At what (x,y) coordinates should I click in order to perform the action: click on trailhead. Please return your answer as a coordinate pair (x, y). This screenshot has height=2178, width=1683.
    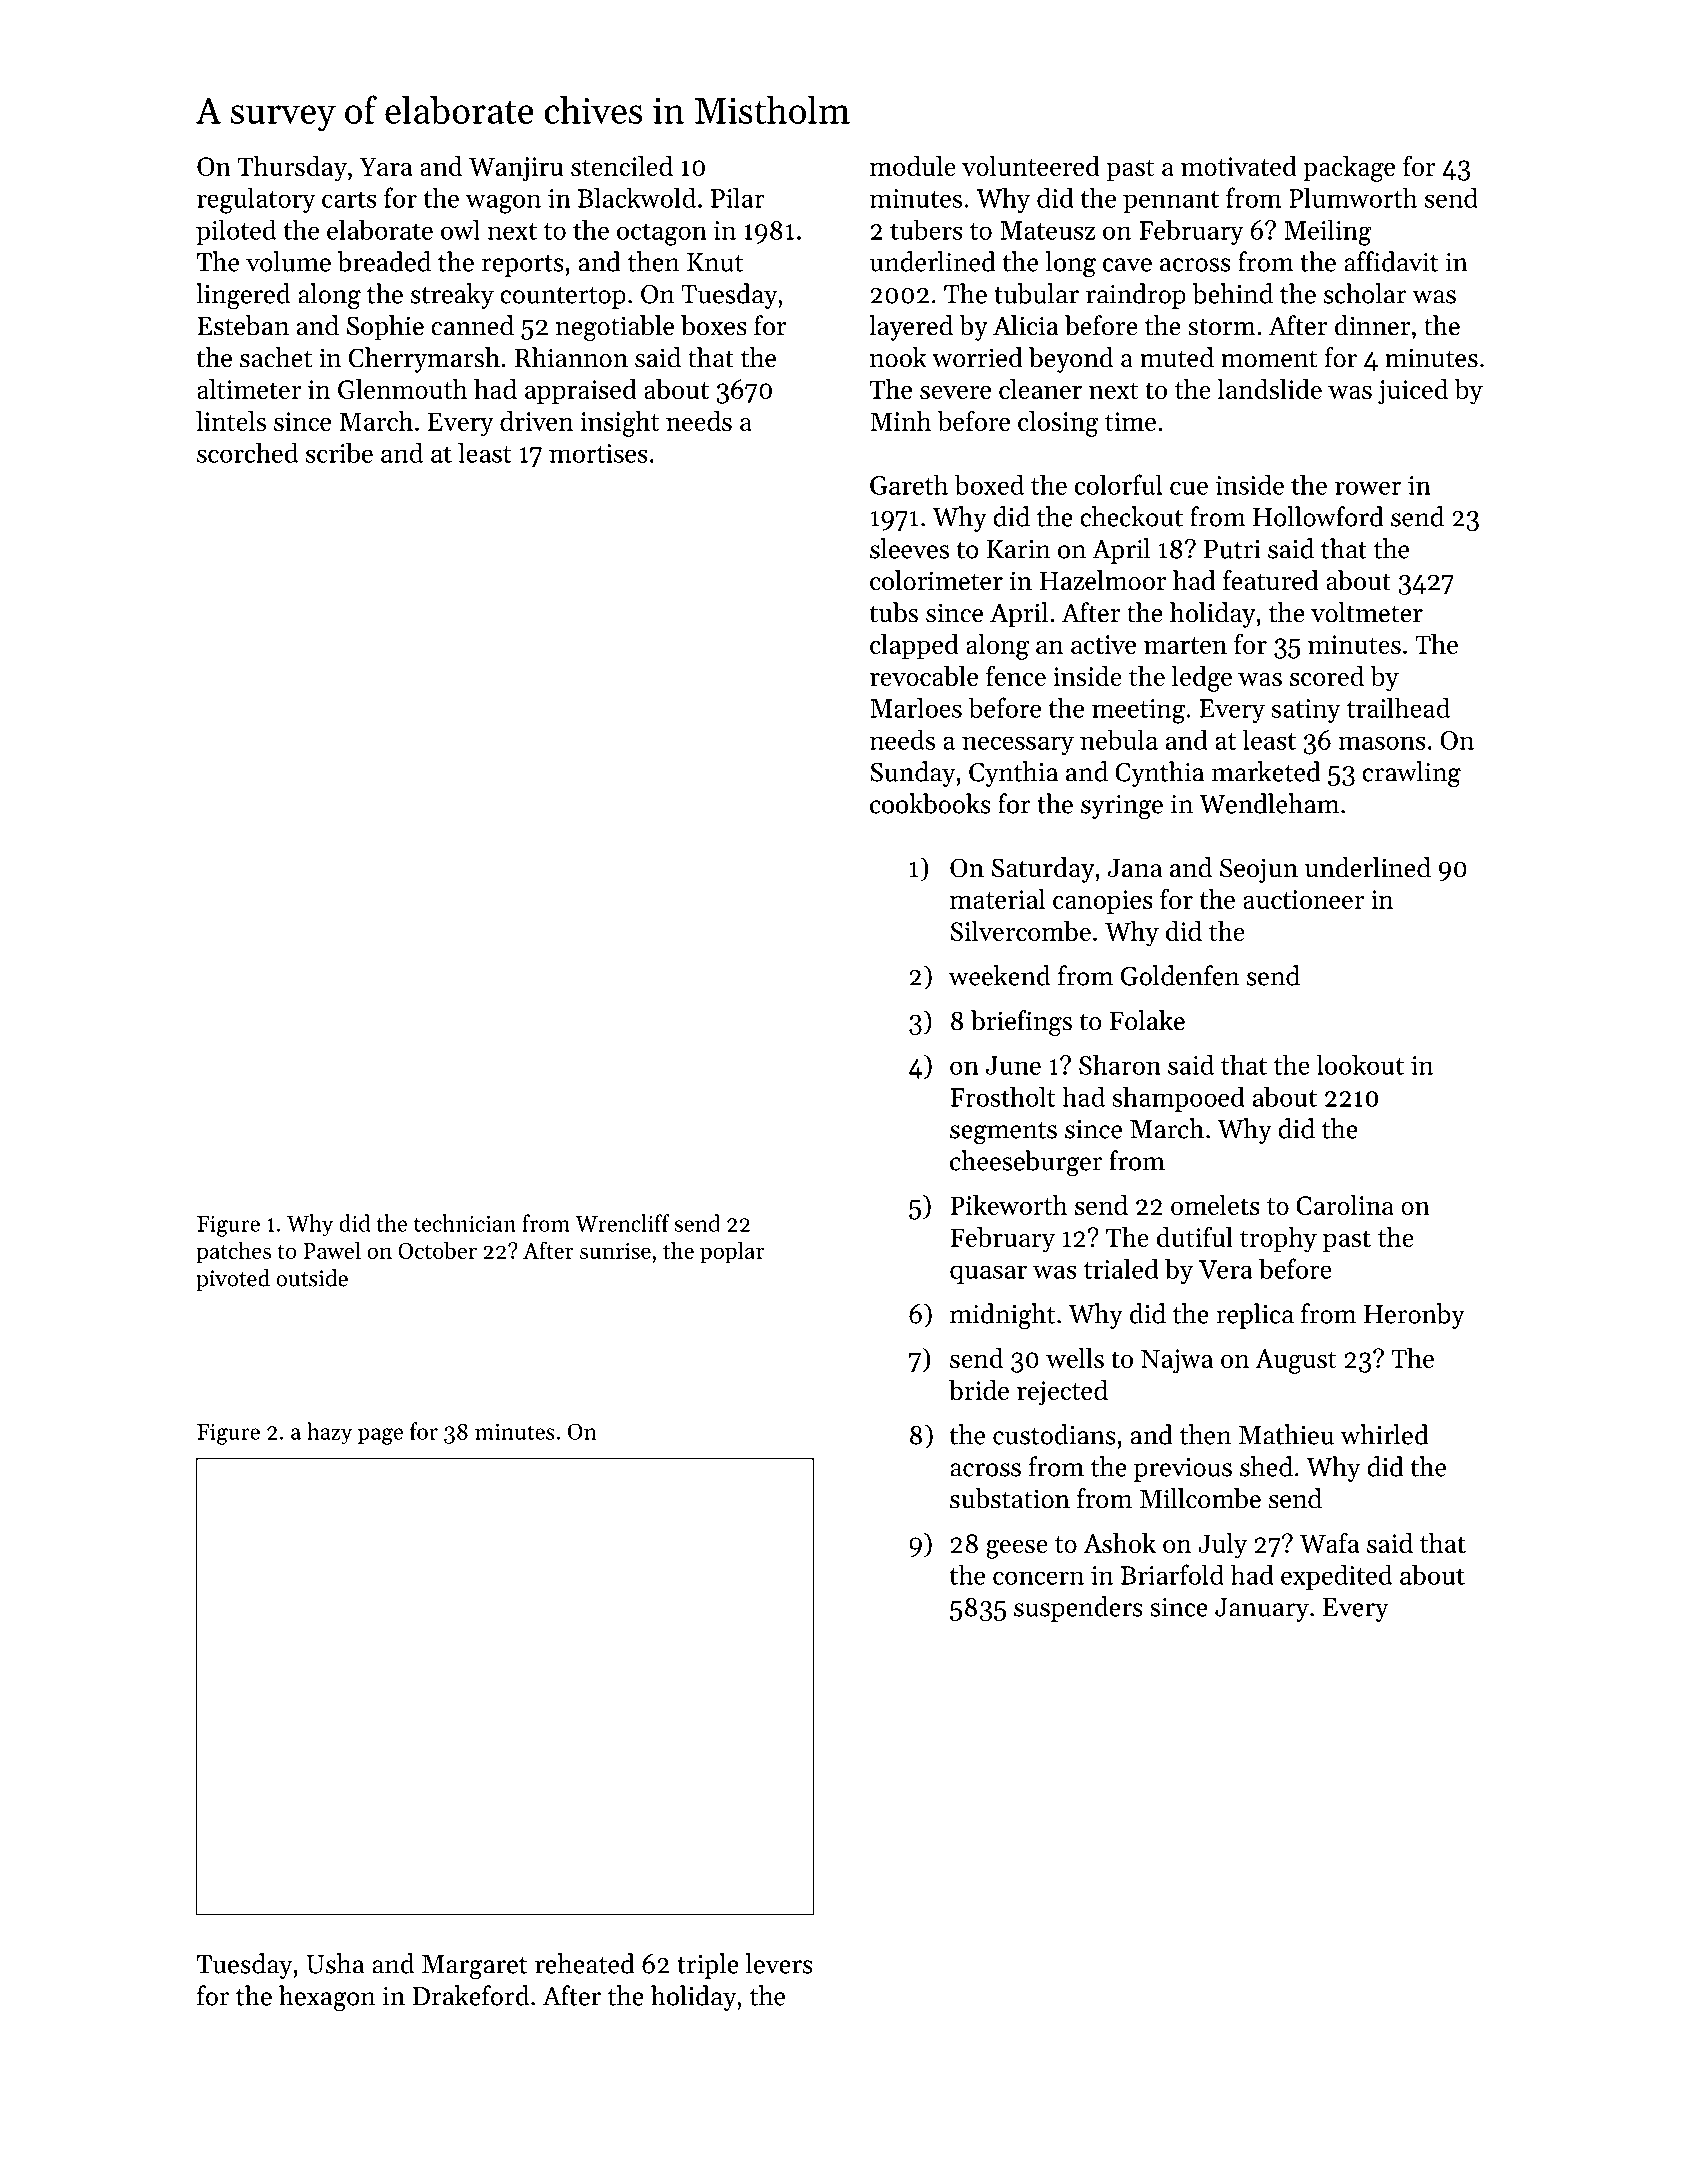
    Looking at the image, I should click on (1398, 707).
